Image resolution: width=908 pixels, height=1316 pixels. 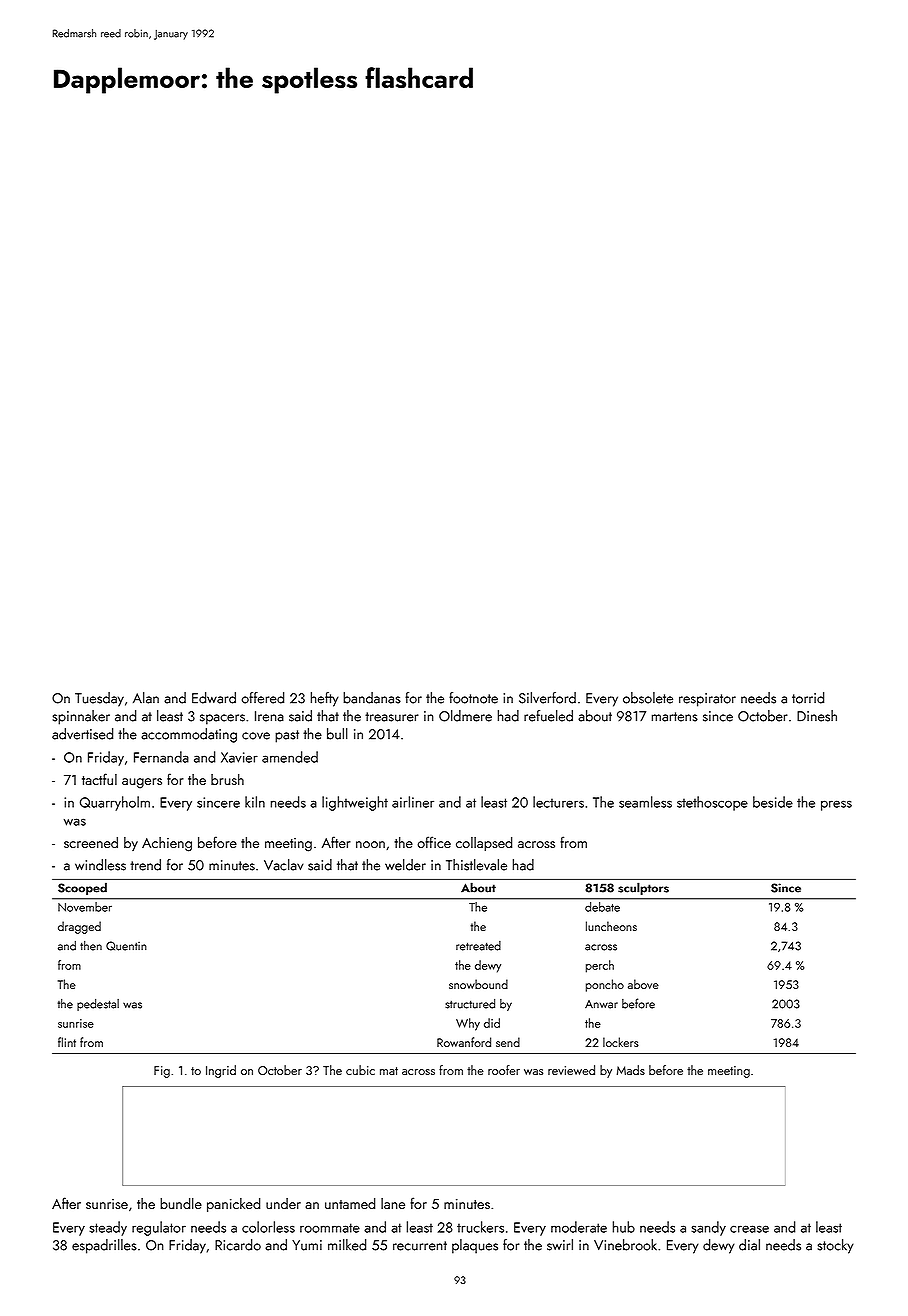 I want to click on untamed, so click(x=350, y=1203).
